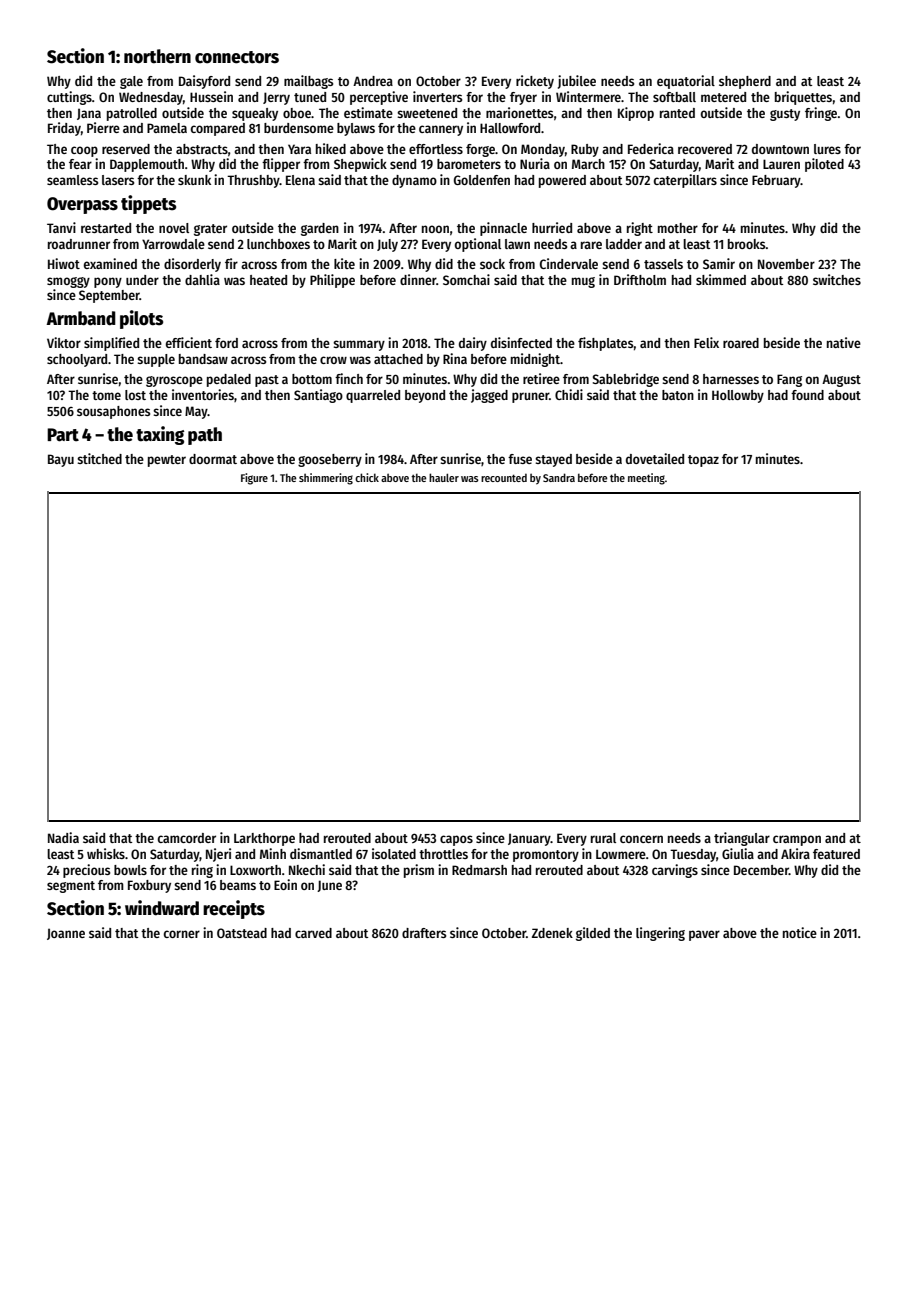  I want to click on January, so click(529, 839).
